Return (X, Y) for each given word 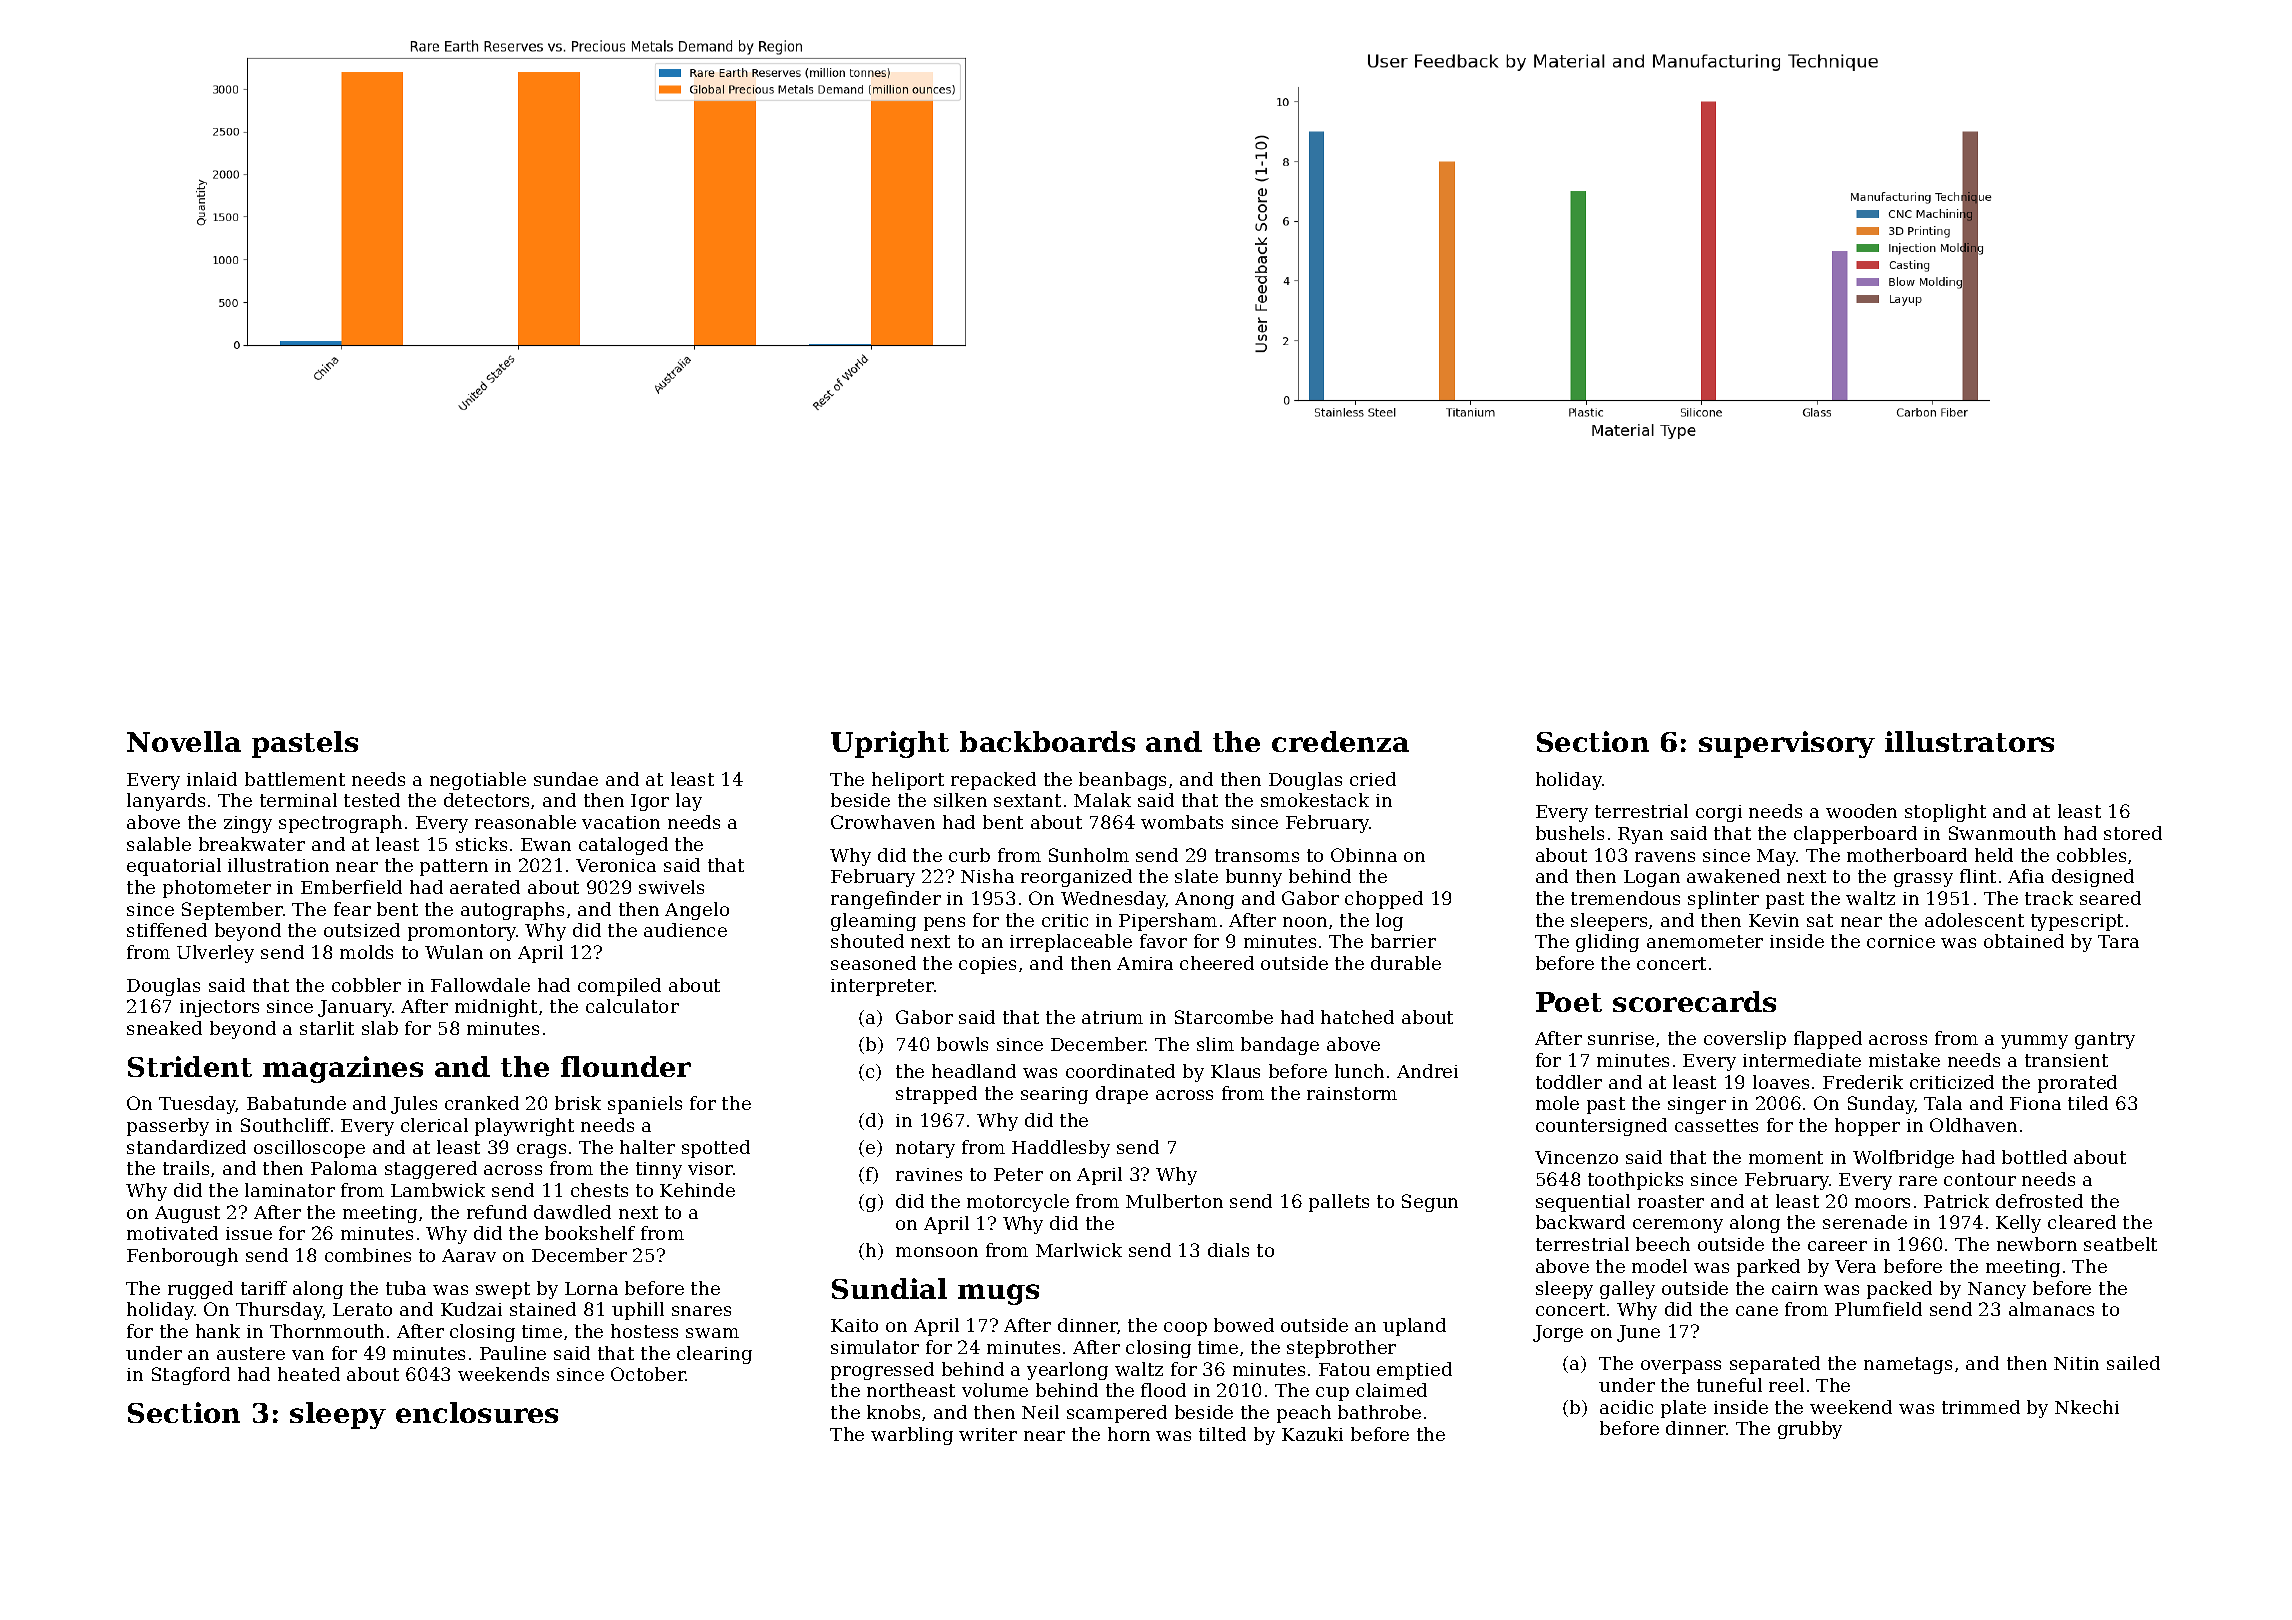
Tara (2118, 941)
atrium (1112, 1017)
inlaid (212, 779)
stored (2133, 833)
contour (1980, 1179)
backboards (1047, 741)
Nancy (1997, 1290)
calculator (632, 1006)
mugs (998, 1294)
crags (541, 1151)
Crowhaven (883, 822)
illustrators (1969, 741)
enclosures (477, 1412)
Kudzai (471, 1309)
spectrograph (340, 824)
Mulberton (1174, 1201)
